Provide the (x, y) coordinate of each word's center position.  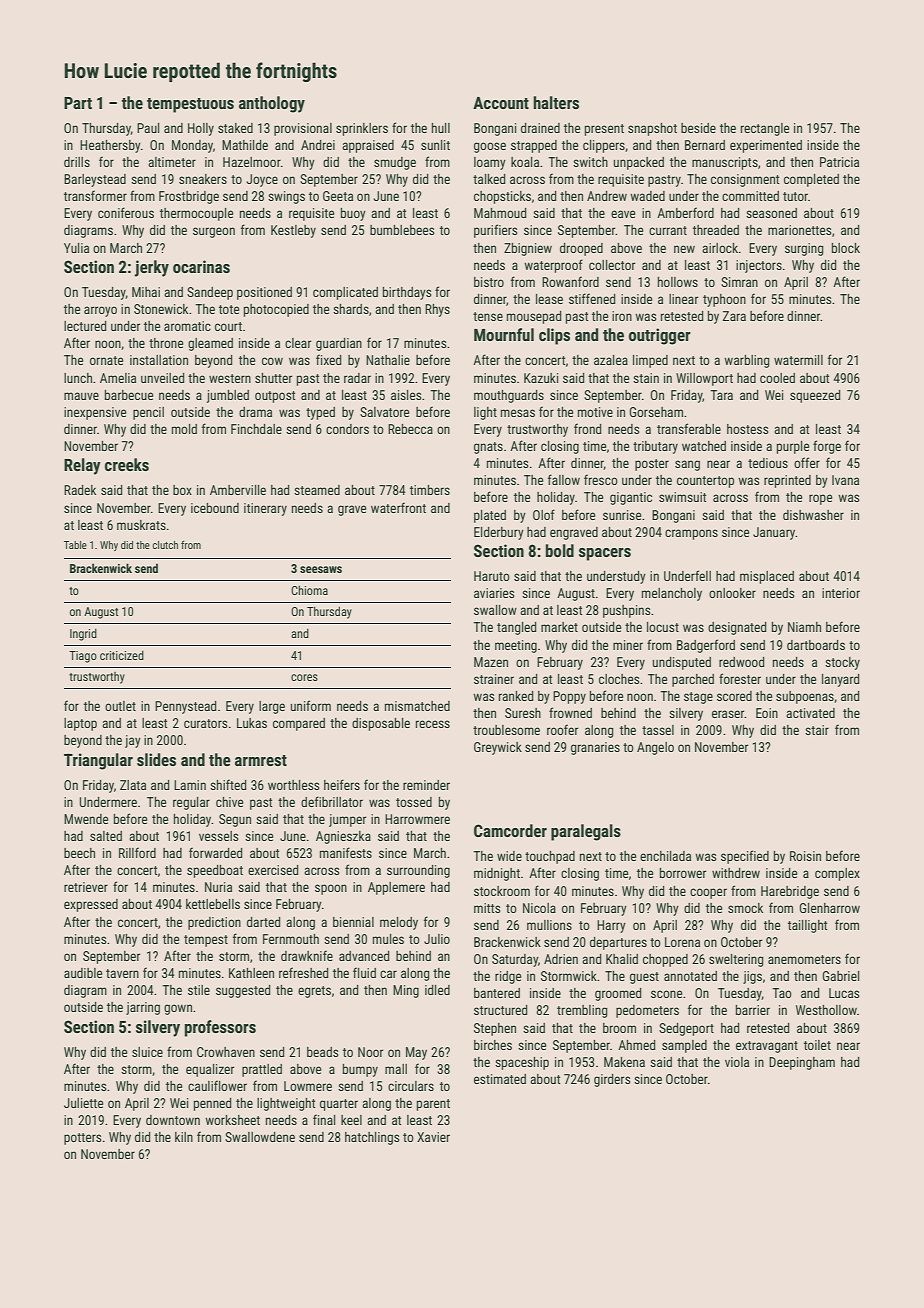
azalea (611, 360)
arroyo (100, 311)
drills (77, 162)
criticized (122, 655)
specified (745, 857)
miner (628, 645)
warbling (747, 361)
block (846, 248)
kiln (184, 1137)
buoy (353, 214)
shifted (228, 784)
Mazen (491, 662)
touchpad (550, 857)
